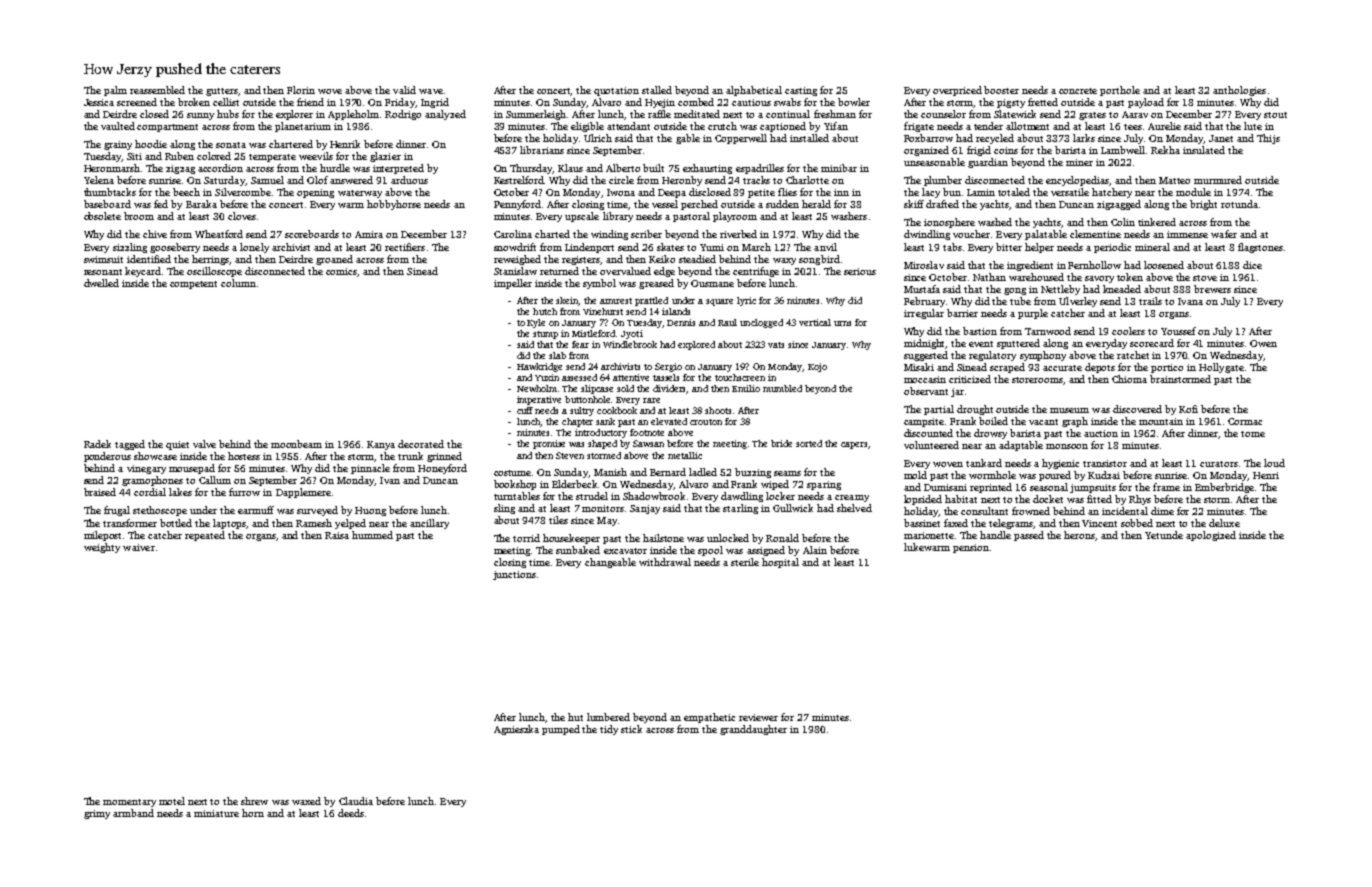 This screenshot has height=887, width=1372. What do you see at coordinates (149, 259) in the screenshot?
I see `identified` at bounding box center [149, 259].
